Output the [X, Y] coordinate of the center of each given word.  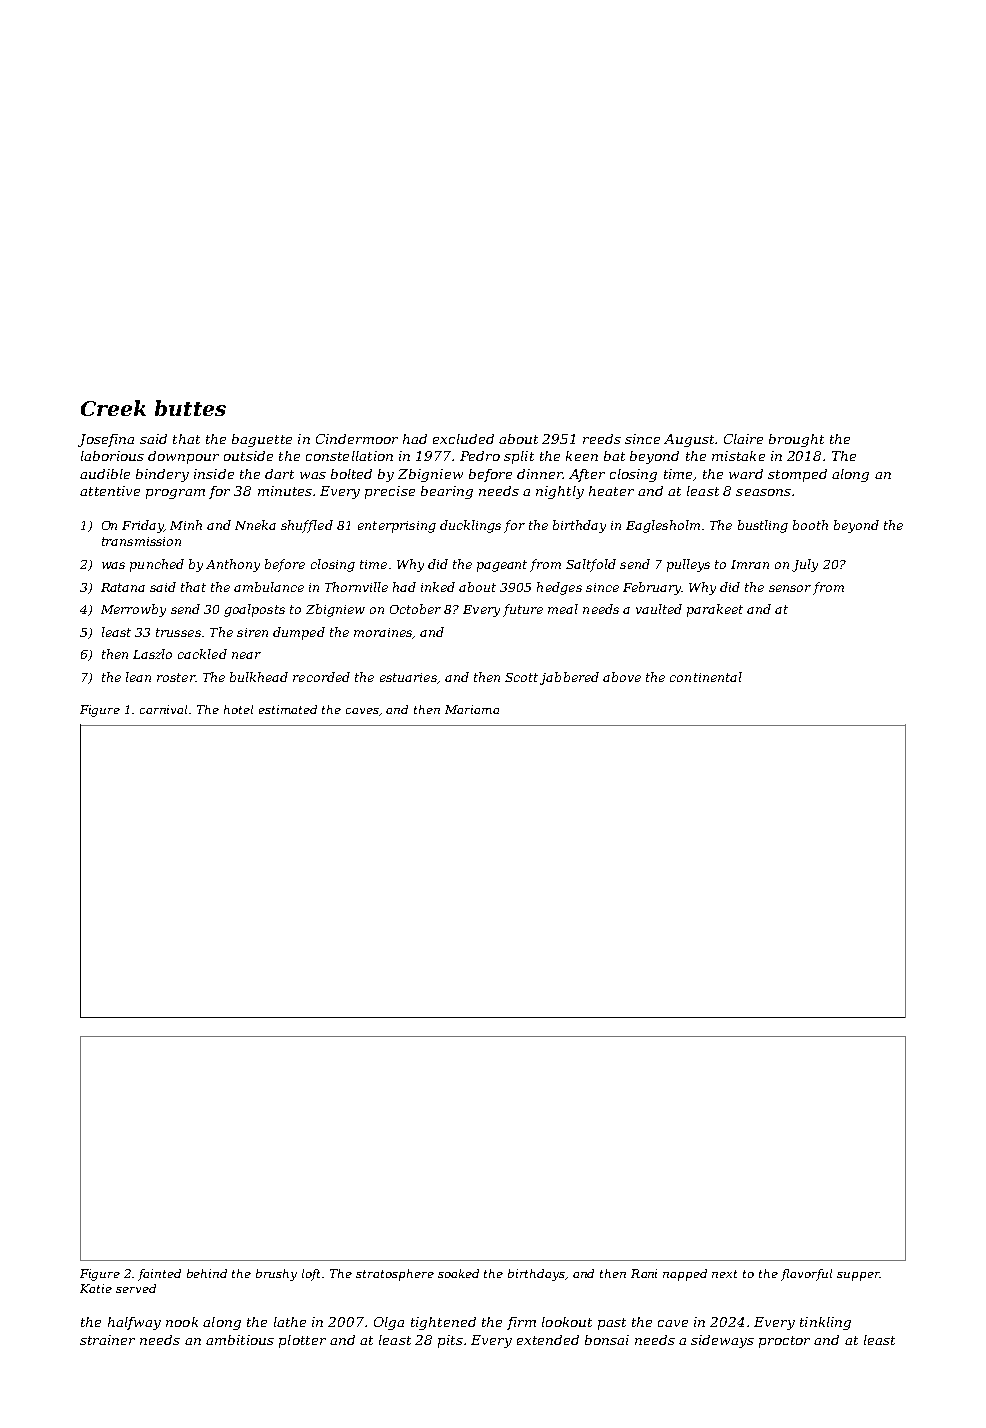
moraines [383, 632]
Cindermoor [357, 439]
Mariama [472, 709]
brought [796, 440]
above [622, 677]
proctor [784, 1342]
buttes [190, 408]
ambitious [240, 1340]
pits [450, 1341]
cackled [202, 654]
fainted [159, 1275]
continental [706, 677]
